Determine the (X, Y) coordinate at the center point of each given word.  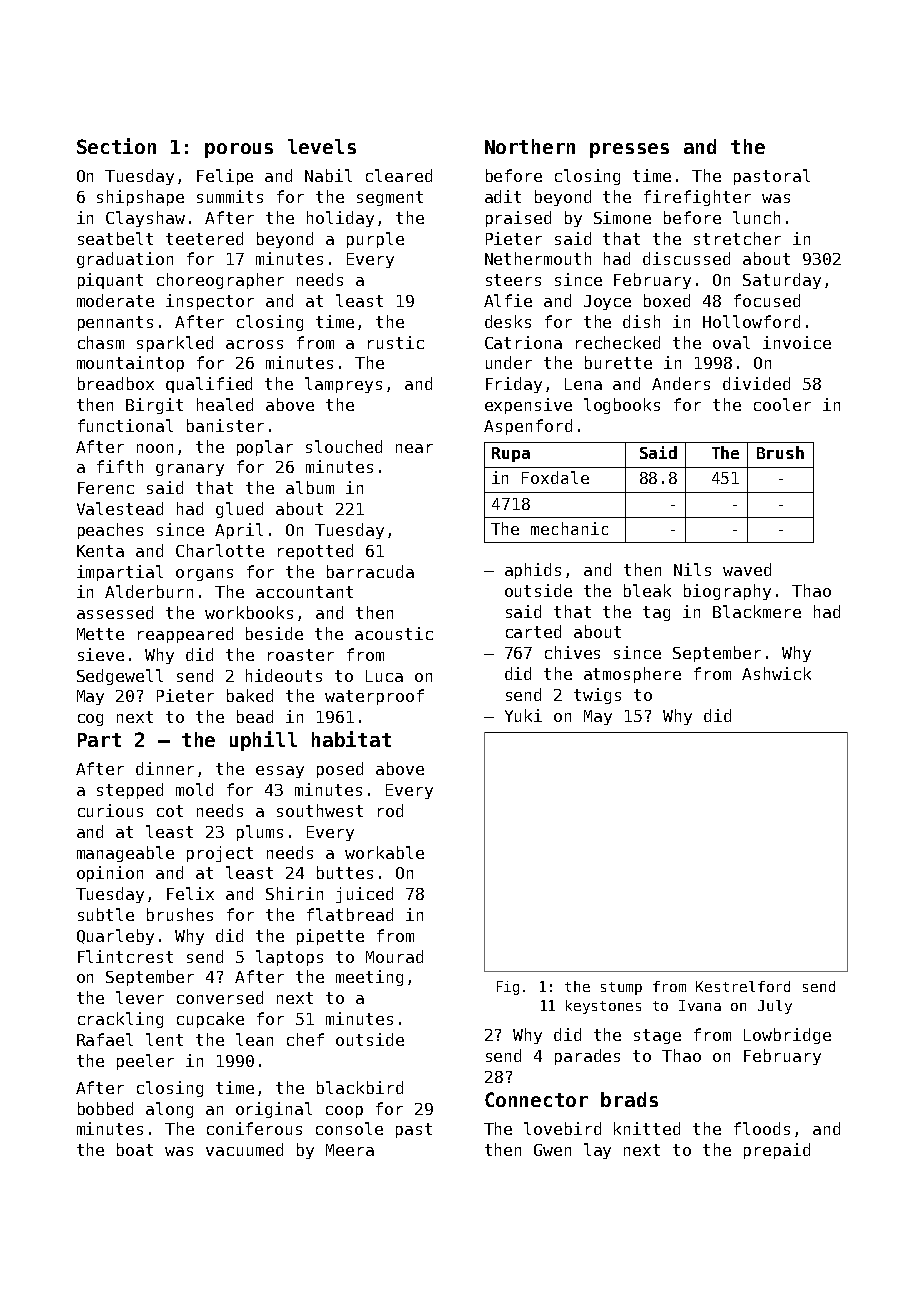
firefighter (697, 198)
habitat (351, 739)
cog (90, 720)
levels (322, 146)
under (509, 362)
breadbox (116, 383)
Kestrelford (743, 986)
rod (390, 810)
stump (621, 988)
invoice (797, 342)
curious (110, 810)
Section (116, 146)
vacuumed (244, 1149)
